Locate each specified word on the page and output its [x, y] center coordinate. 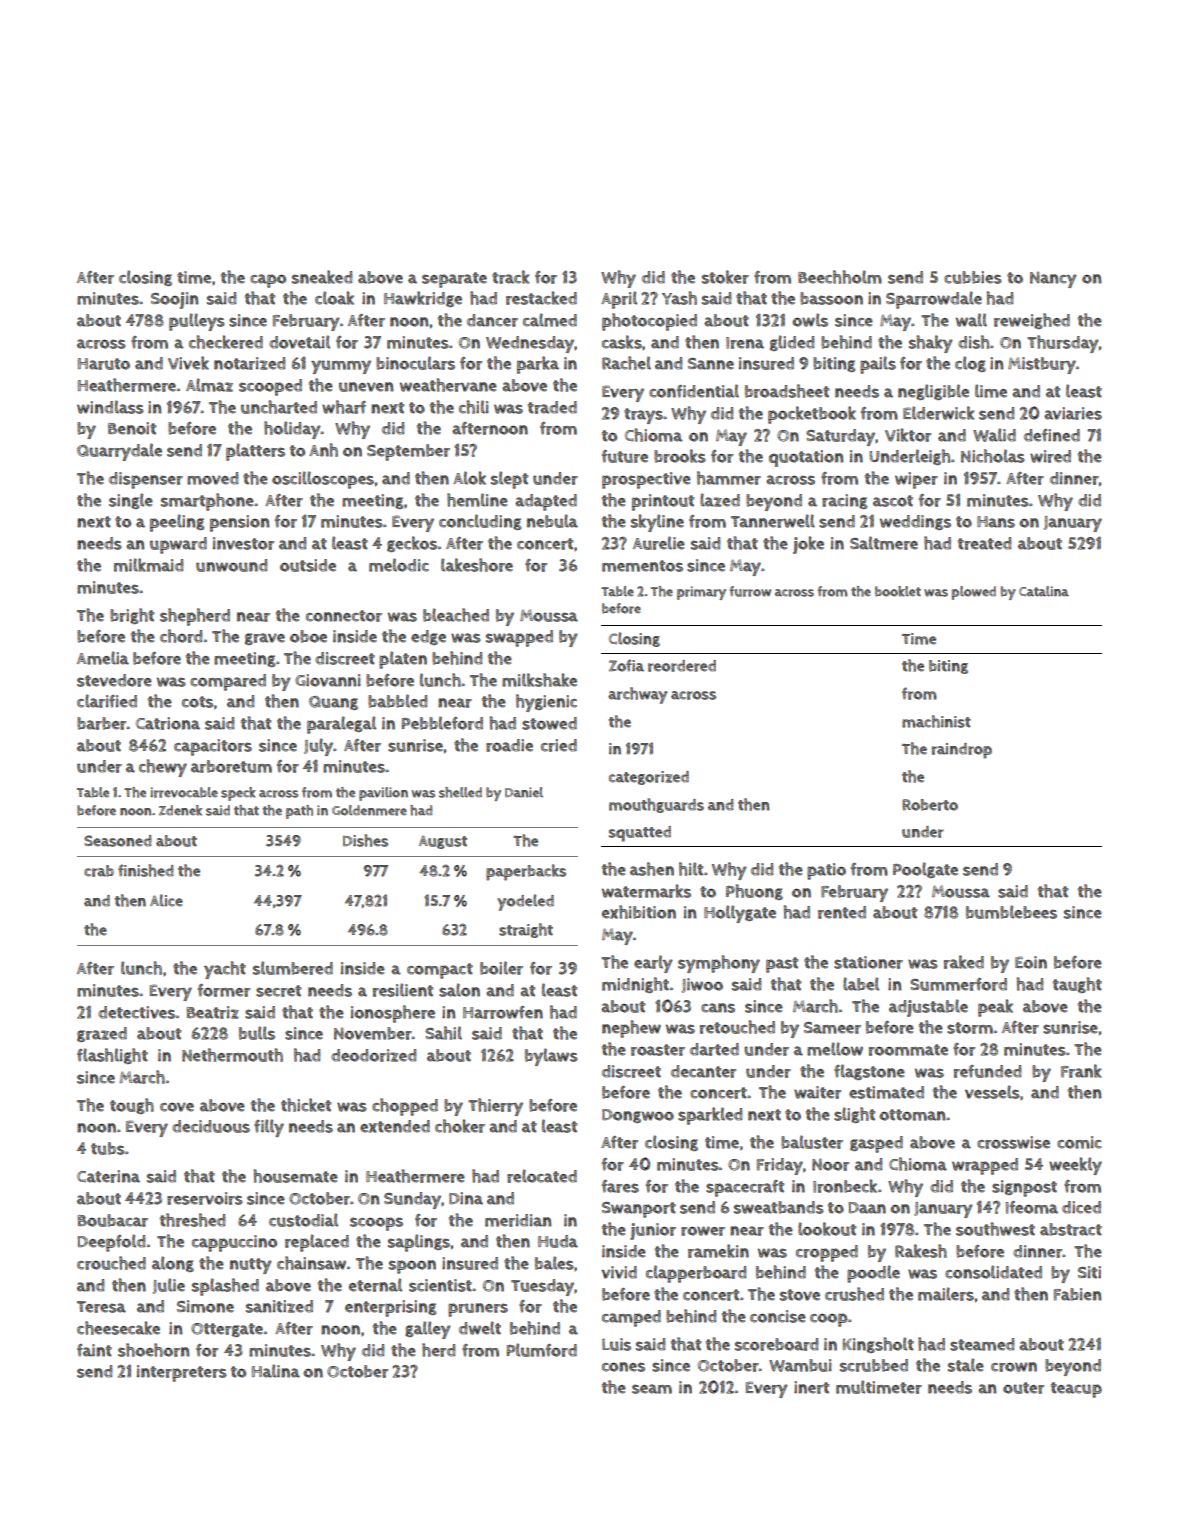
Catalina [1044, 591]
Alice [166, 900]
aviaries [1073, 413]
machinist [936, 721]
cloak [334, 298]
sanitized [279, 1306]
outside [308, 565]
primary [701, 593]
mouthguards [656, 805]
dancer [492, 320]
